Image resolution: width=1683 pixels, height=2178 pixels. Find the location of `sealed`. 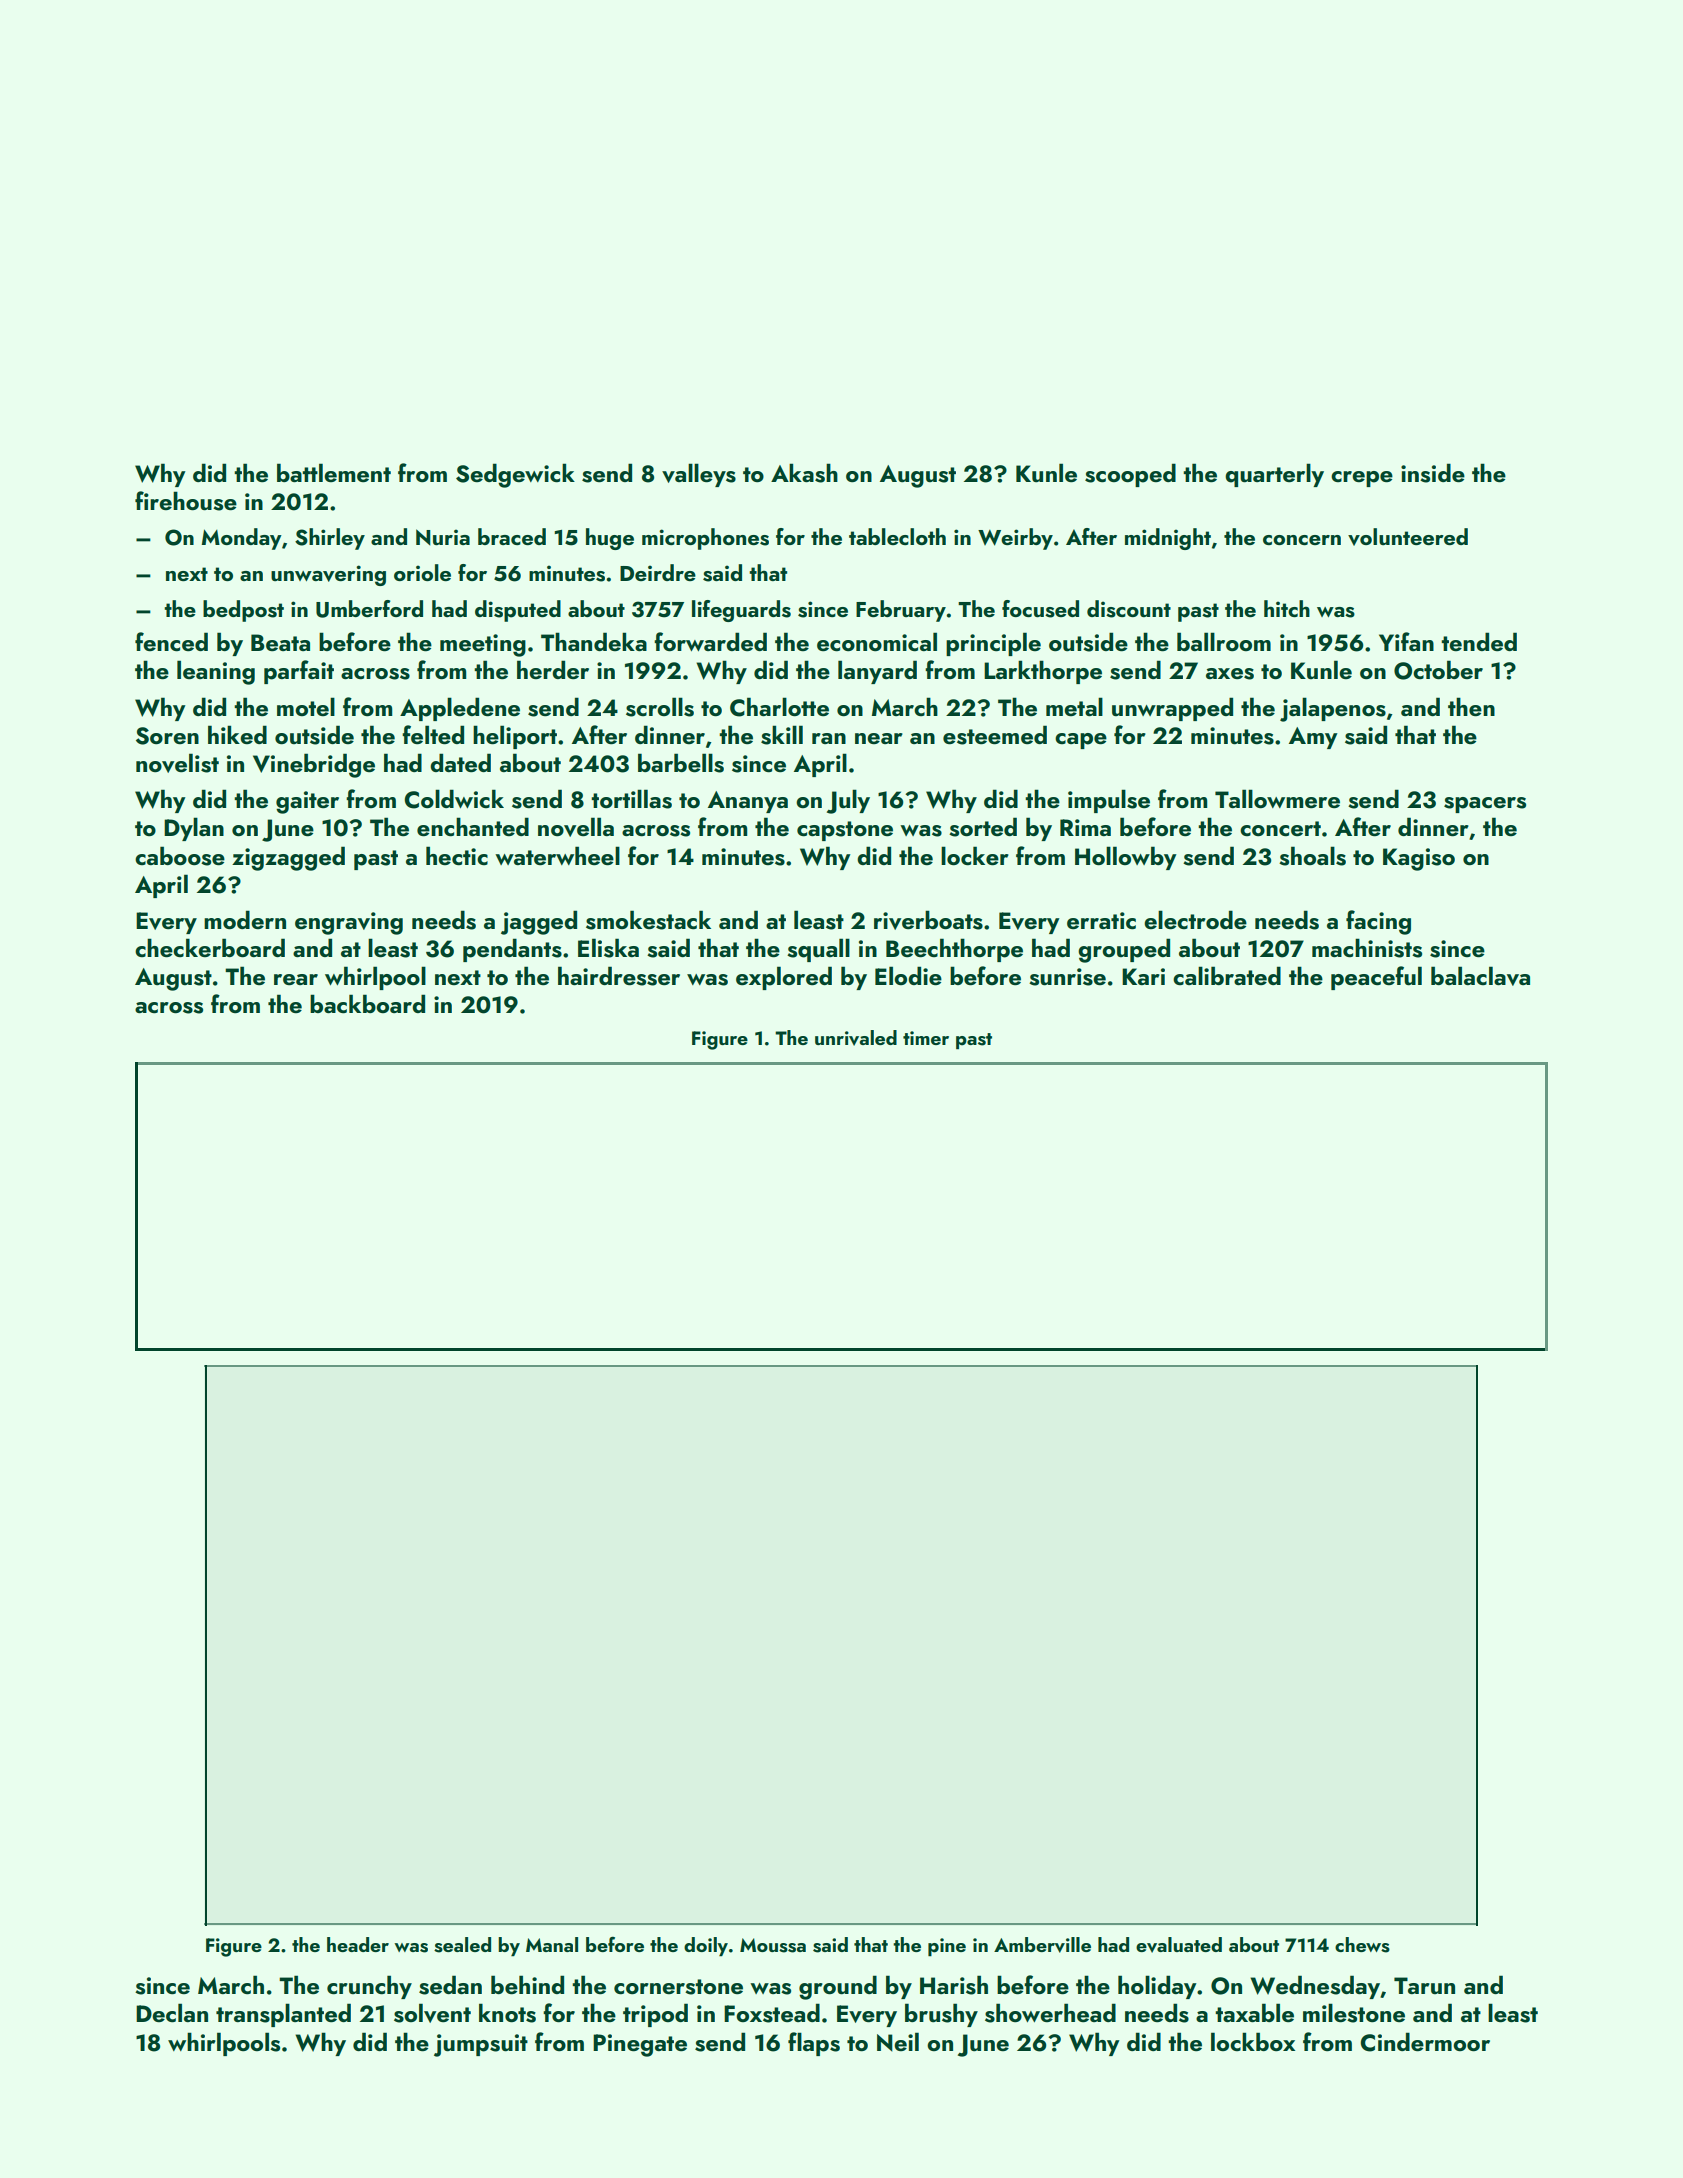

sealed is located at coordinates (462, 1945).
